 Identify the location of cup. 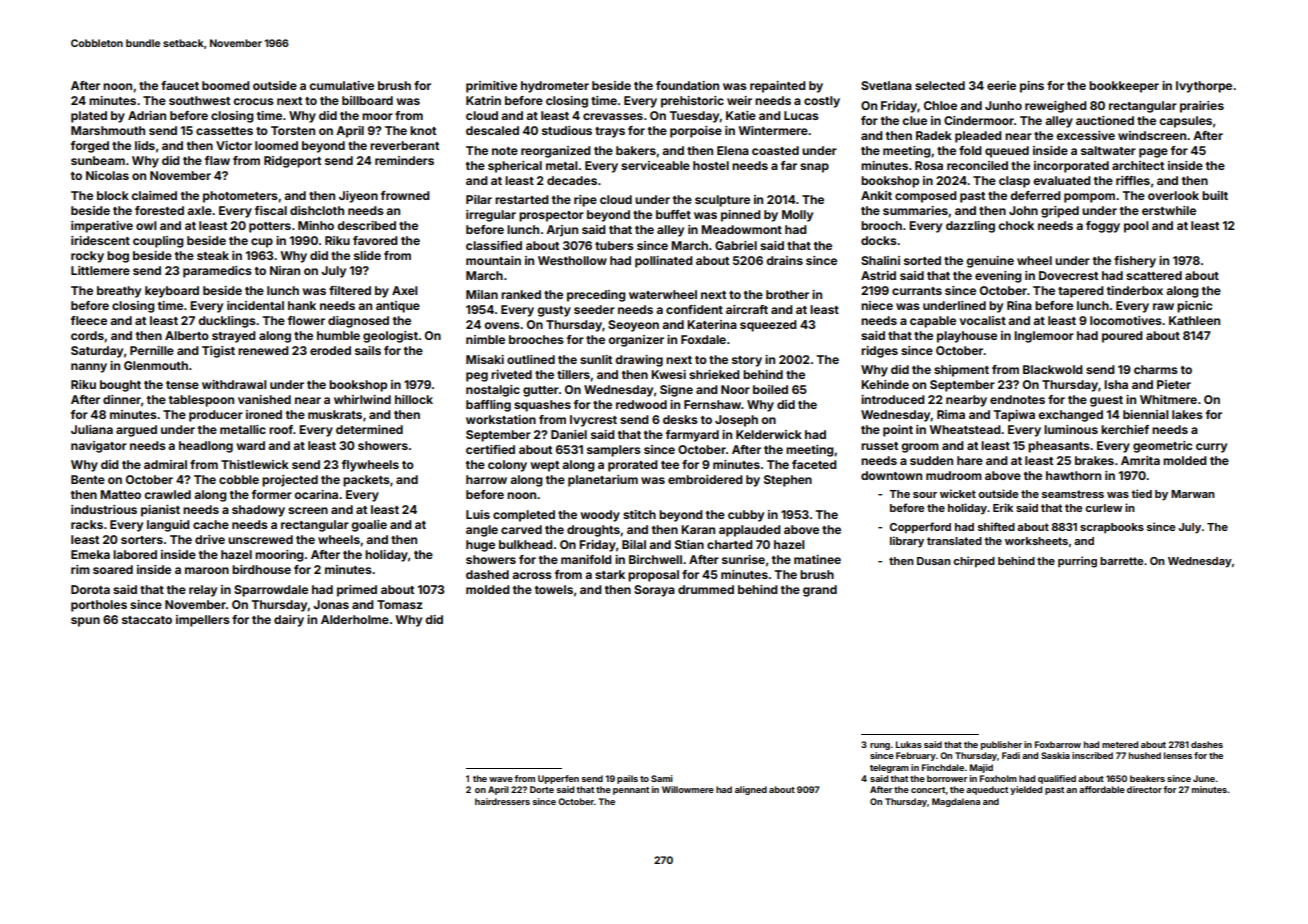
(262, 243).
